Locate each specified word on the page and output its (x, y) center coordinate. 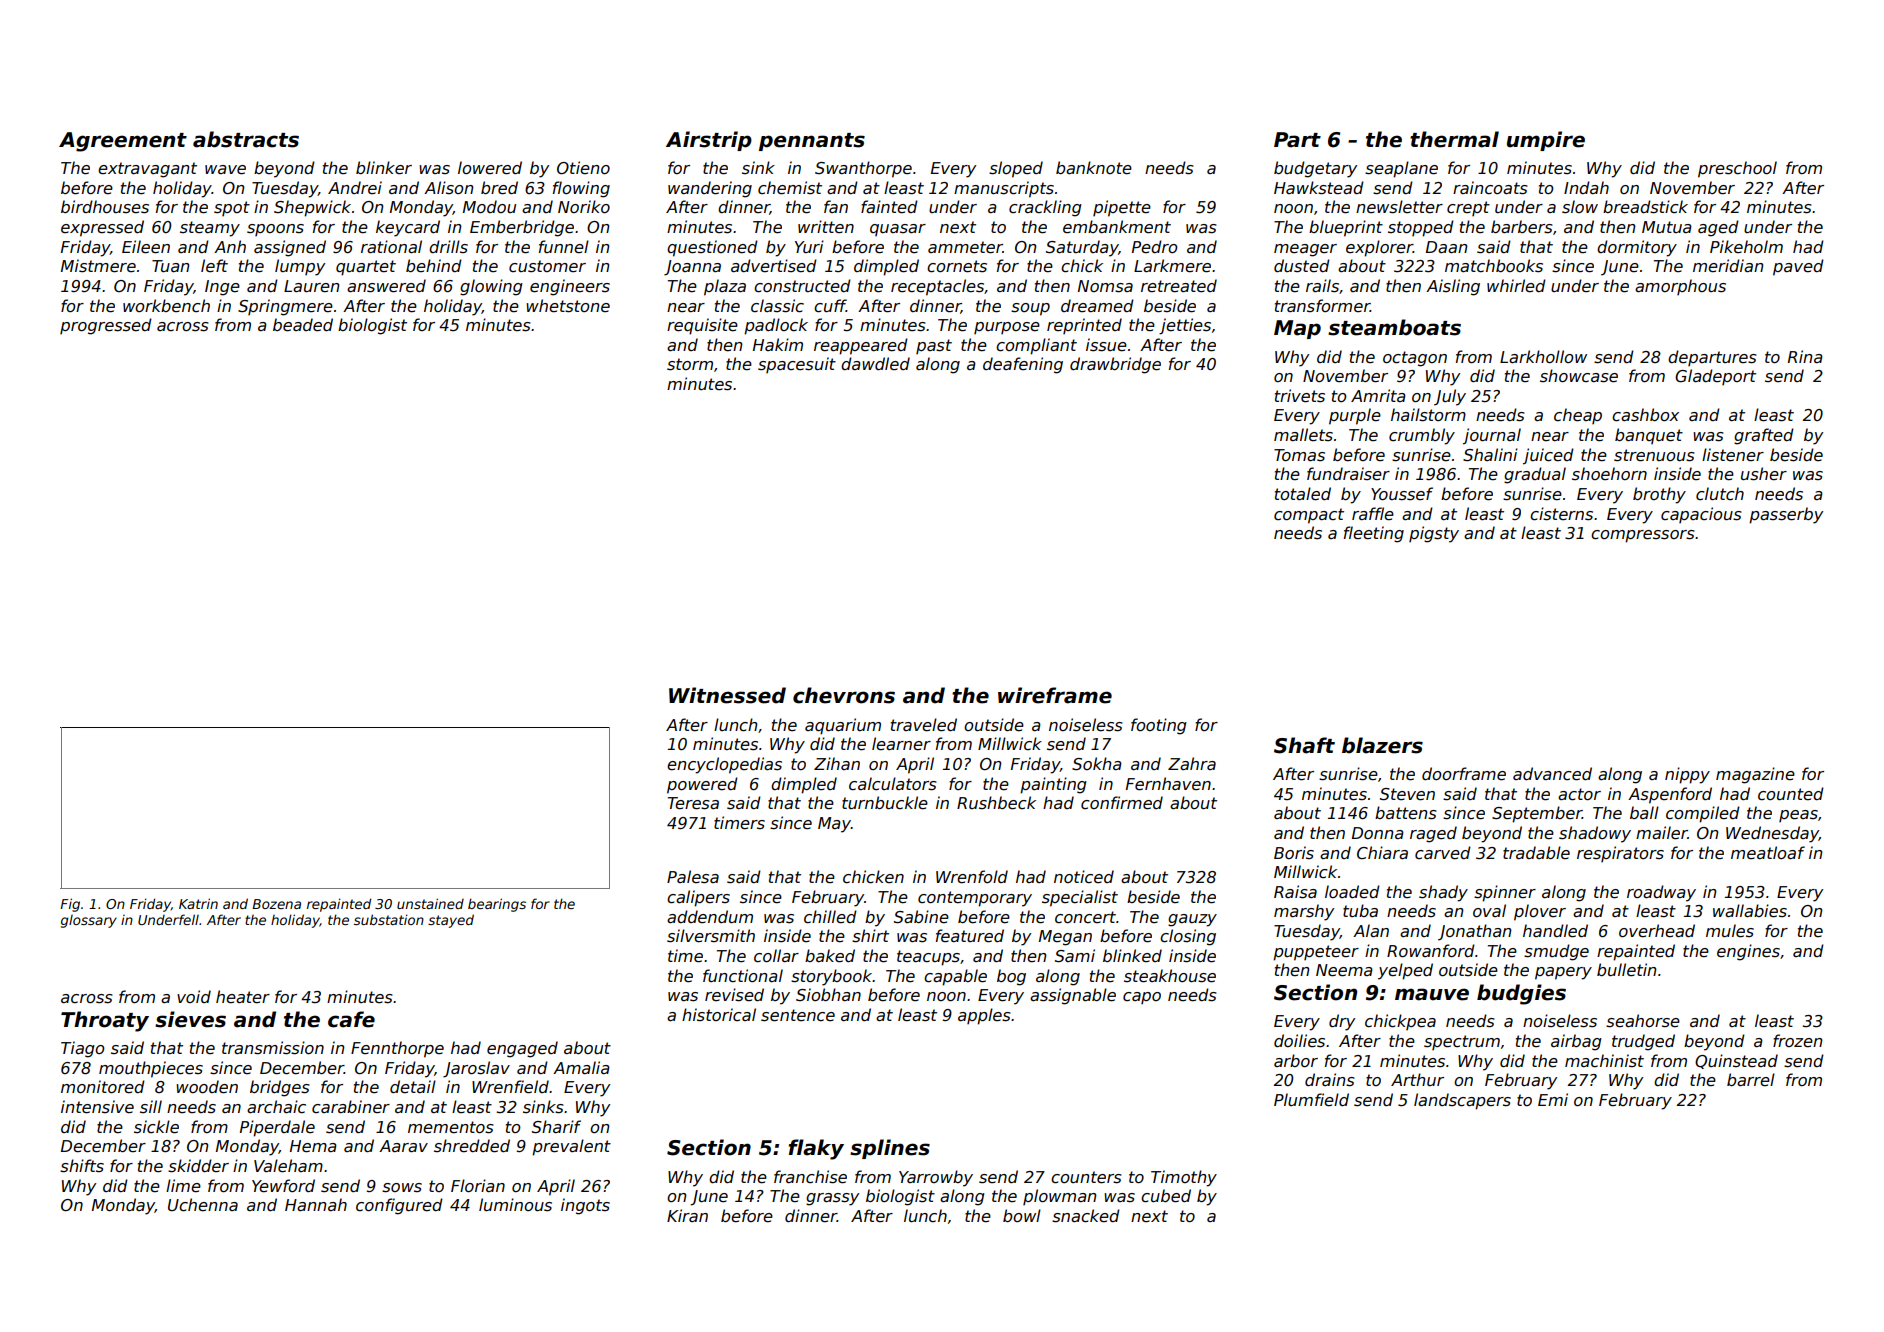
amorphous (1680, 287)
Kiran (687, 1215)
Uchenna (203, 1205)
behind (434, 266)
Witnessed (727, 695)
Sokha (1097, 764)
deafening (1023, 365)
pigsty (1434, 534)
